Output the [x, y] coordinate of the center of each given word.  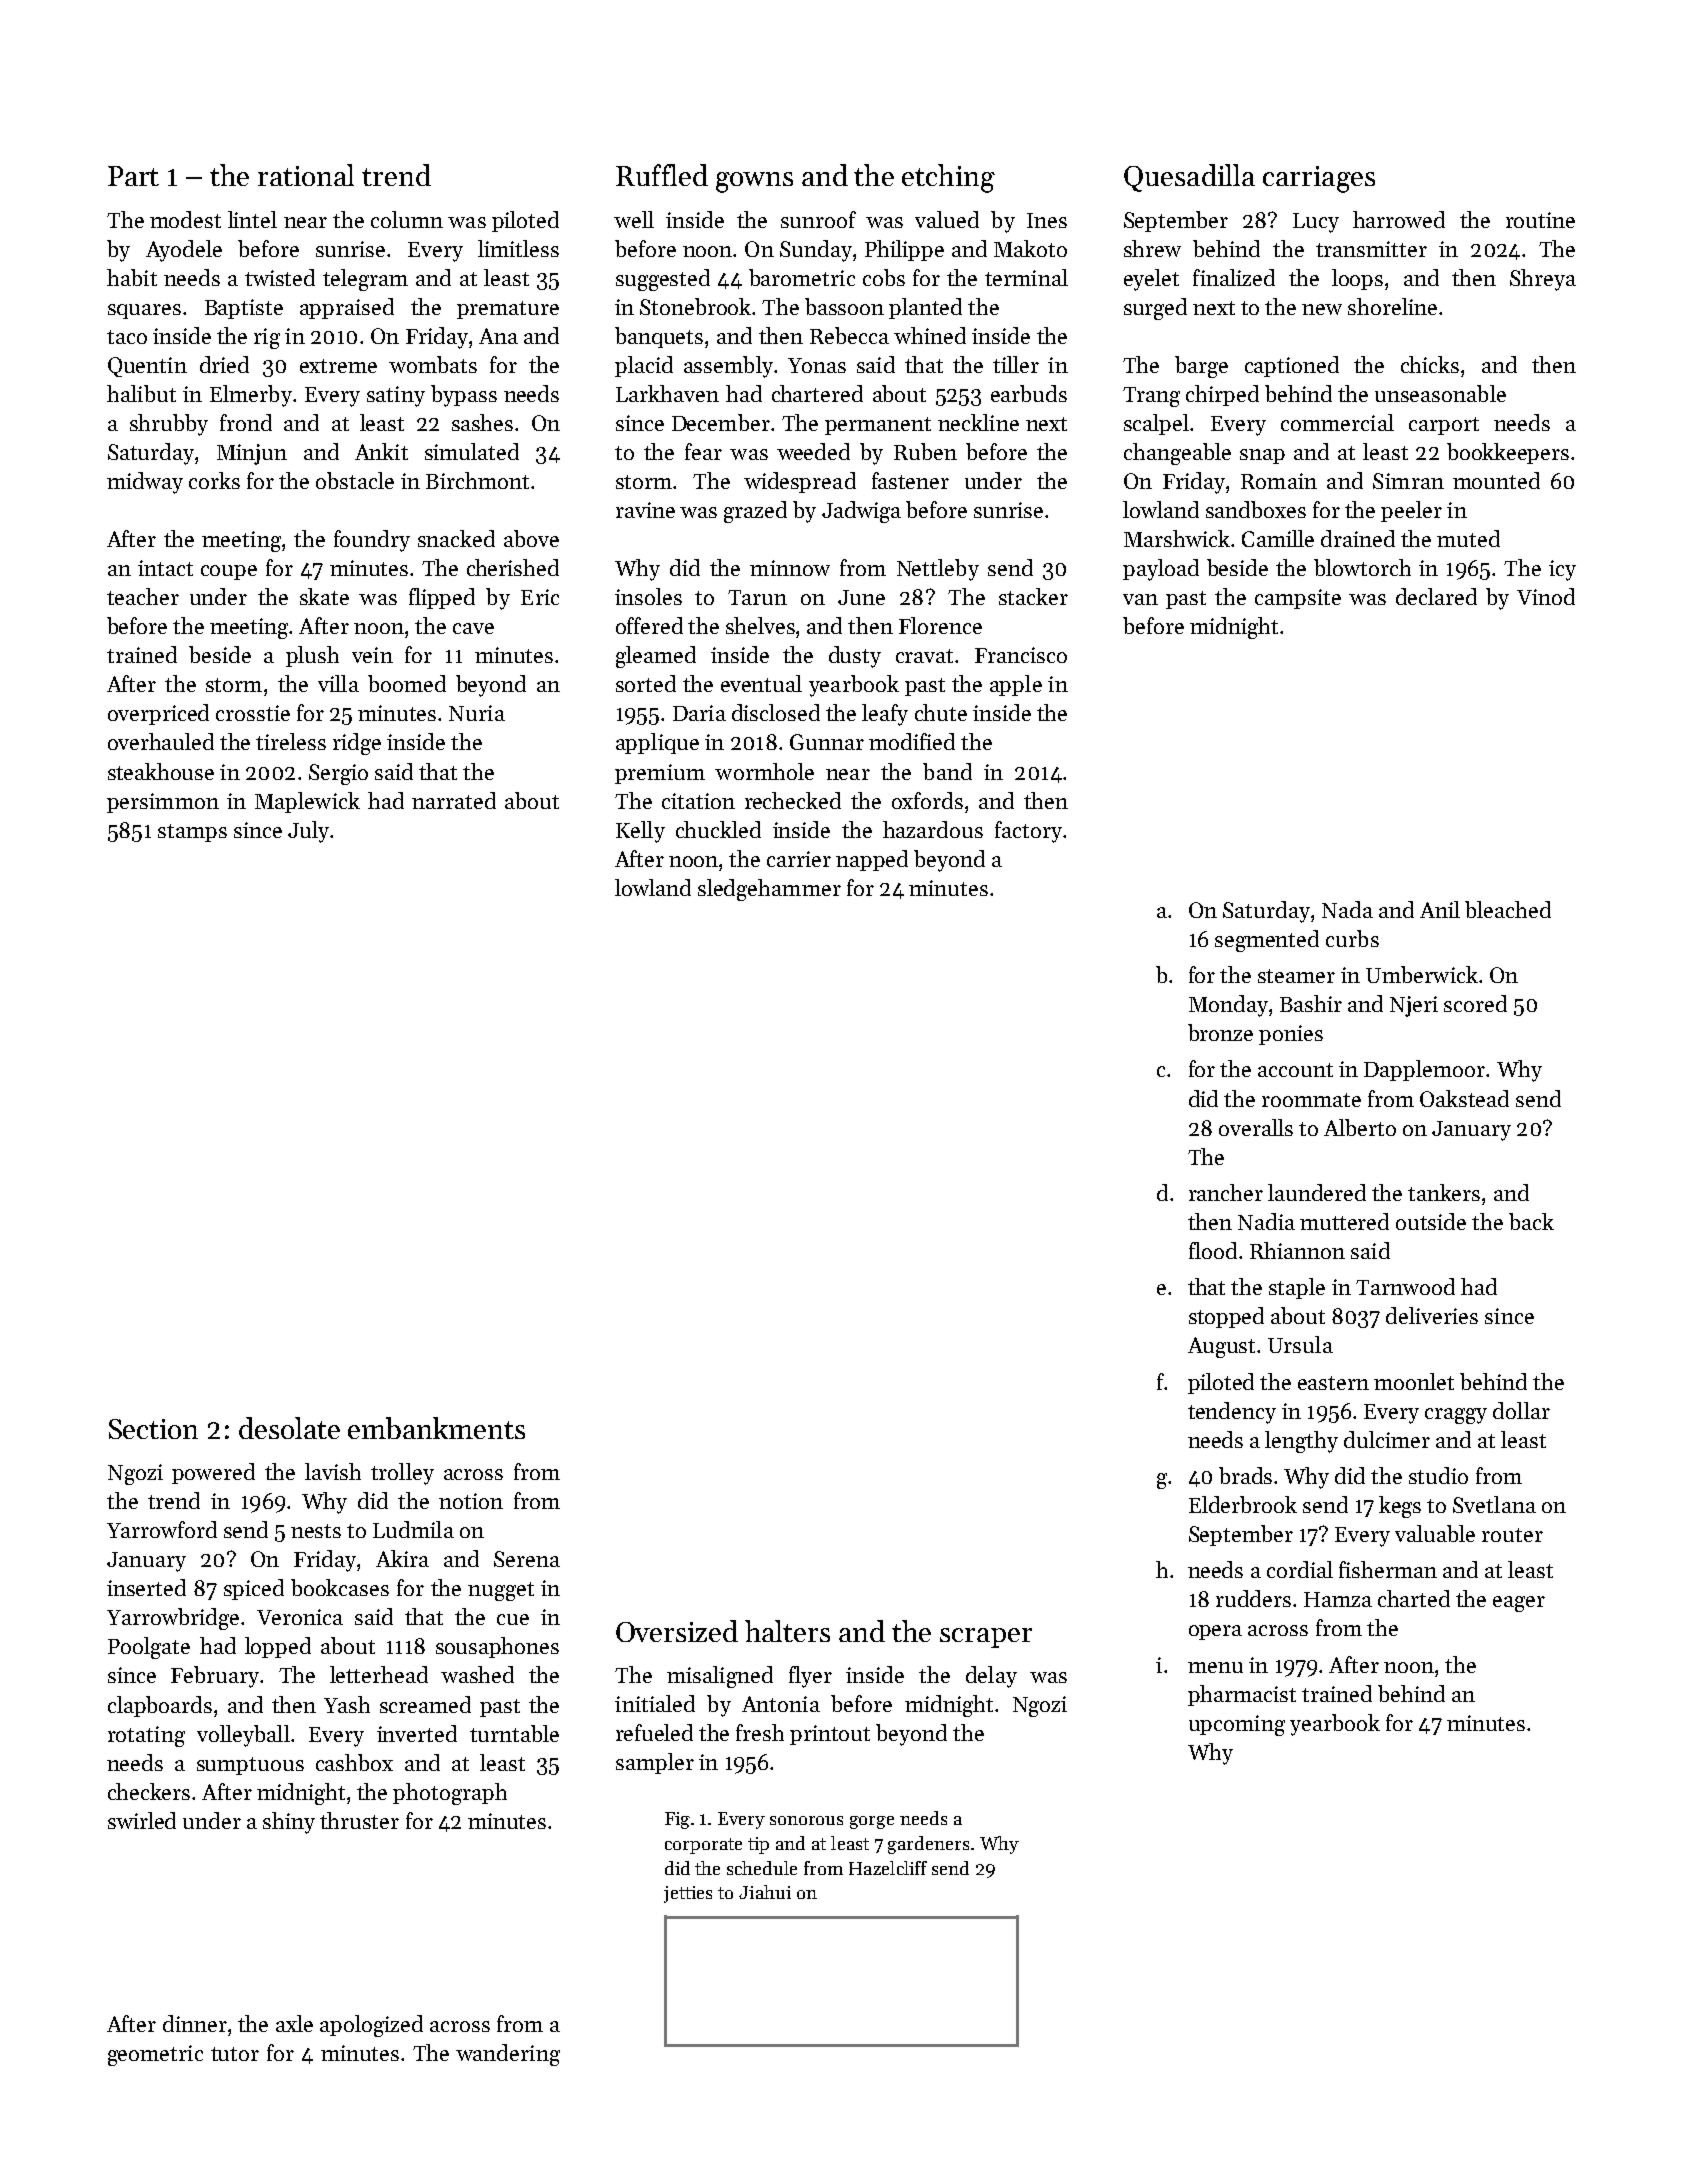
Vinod [1546, 596]
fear [703, 451]
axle [294, 2023]
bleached [1508, 909]
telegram [365, 280]
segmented [1267, 941]
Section [153, 1429]
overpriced [158, 714]
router [1512, 1535]
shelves [760, 625]
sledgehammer [769, 890]
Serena [527, 1559]
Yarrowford [162, 1529]
